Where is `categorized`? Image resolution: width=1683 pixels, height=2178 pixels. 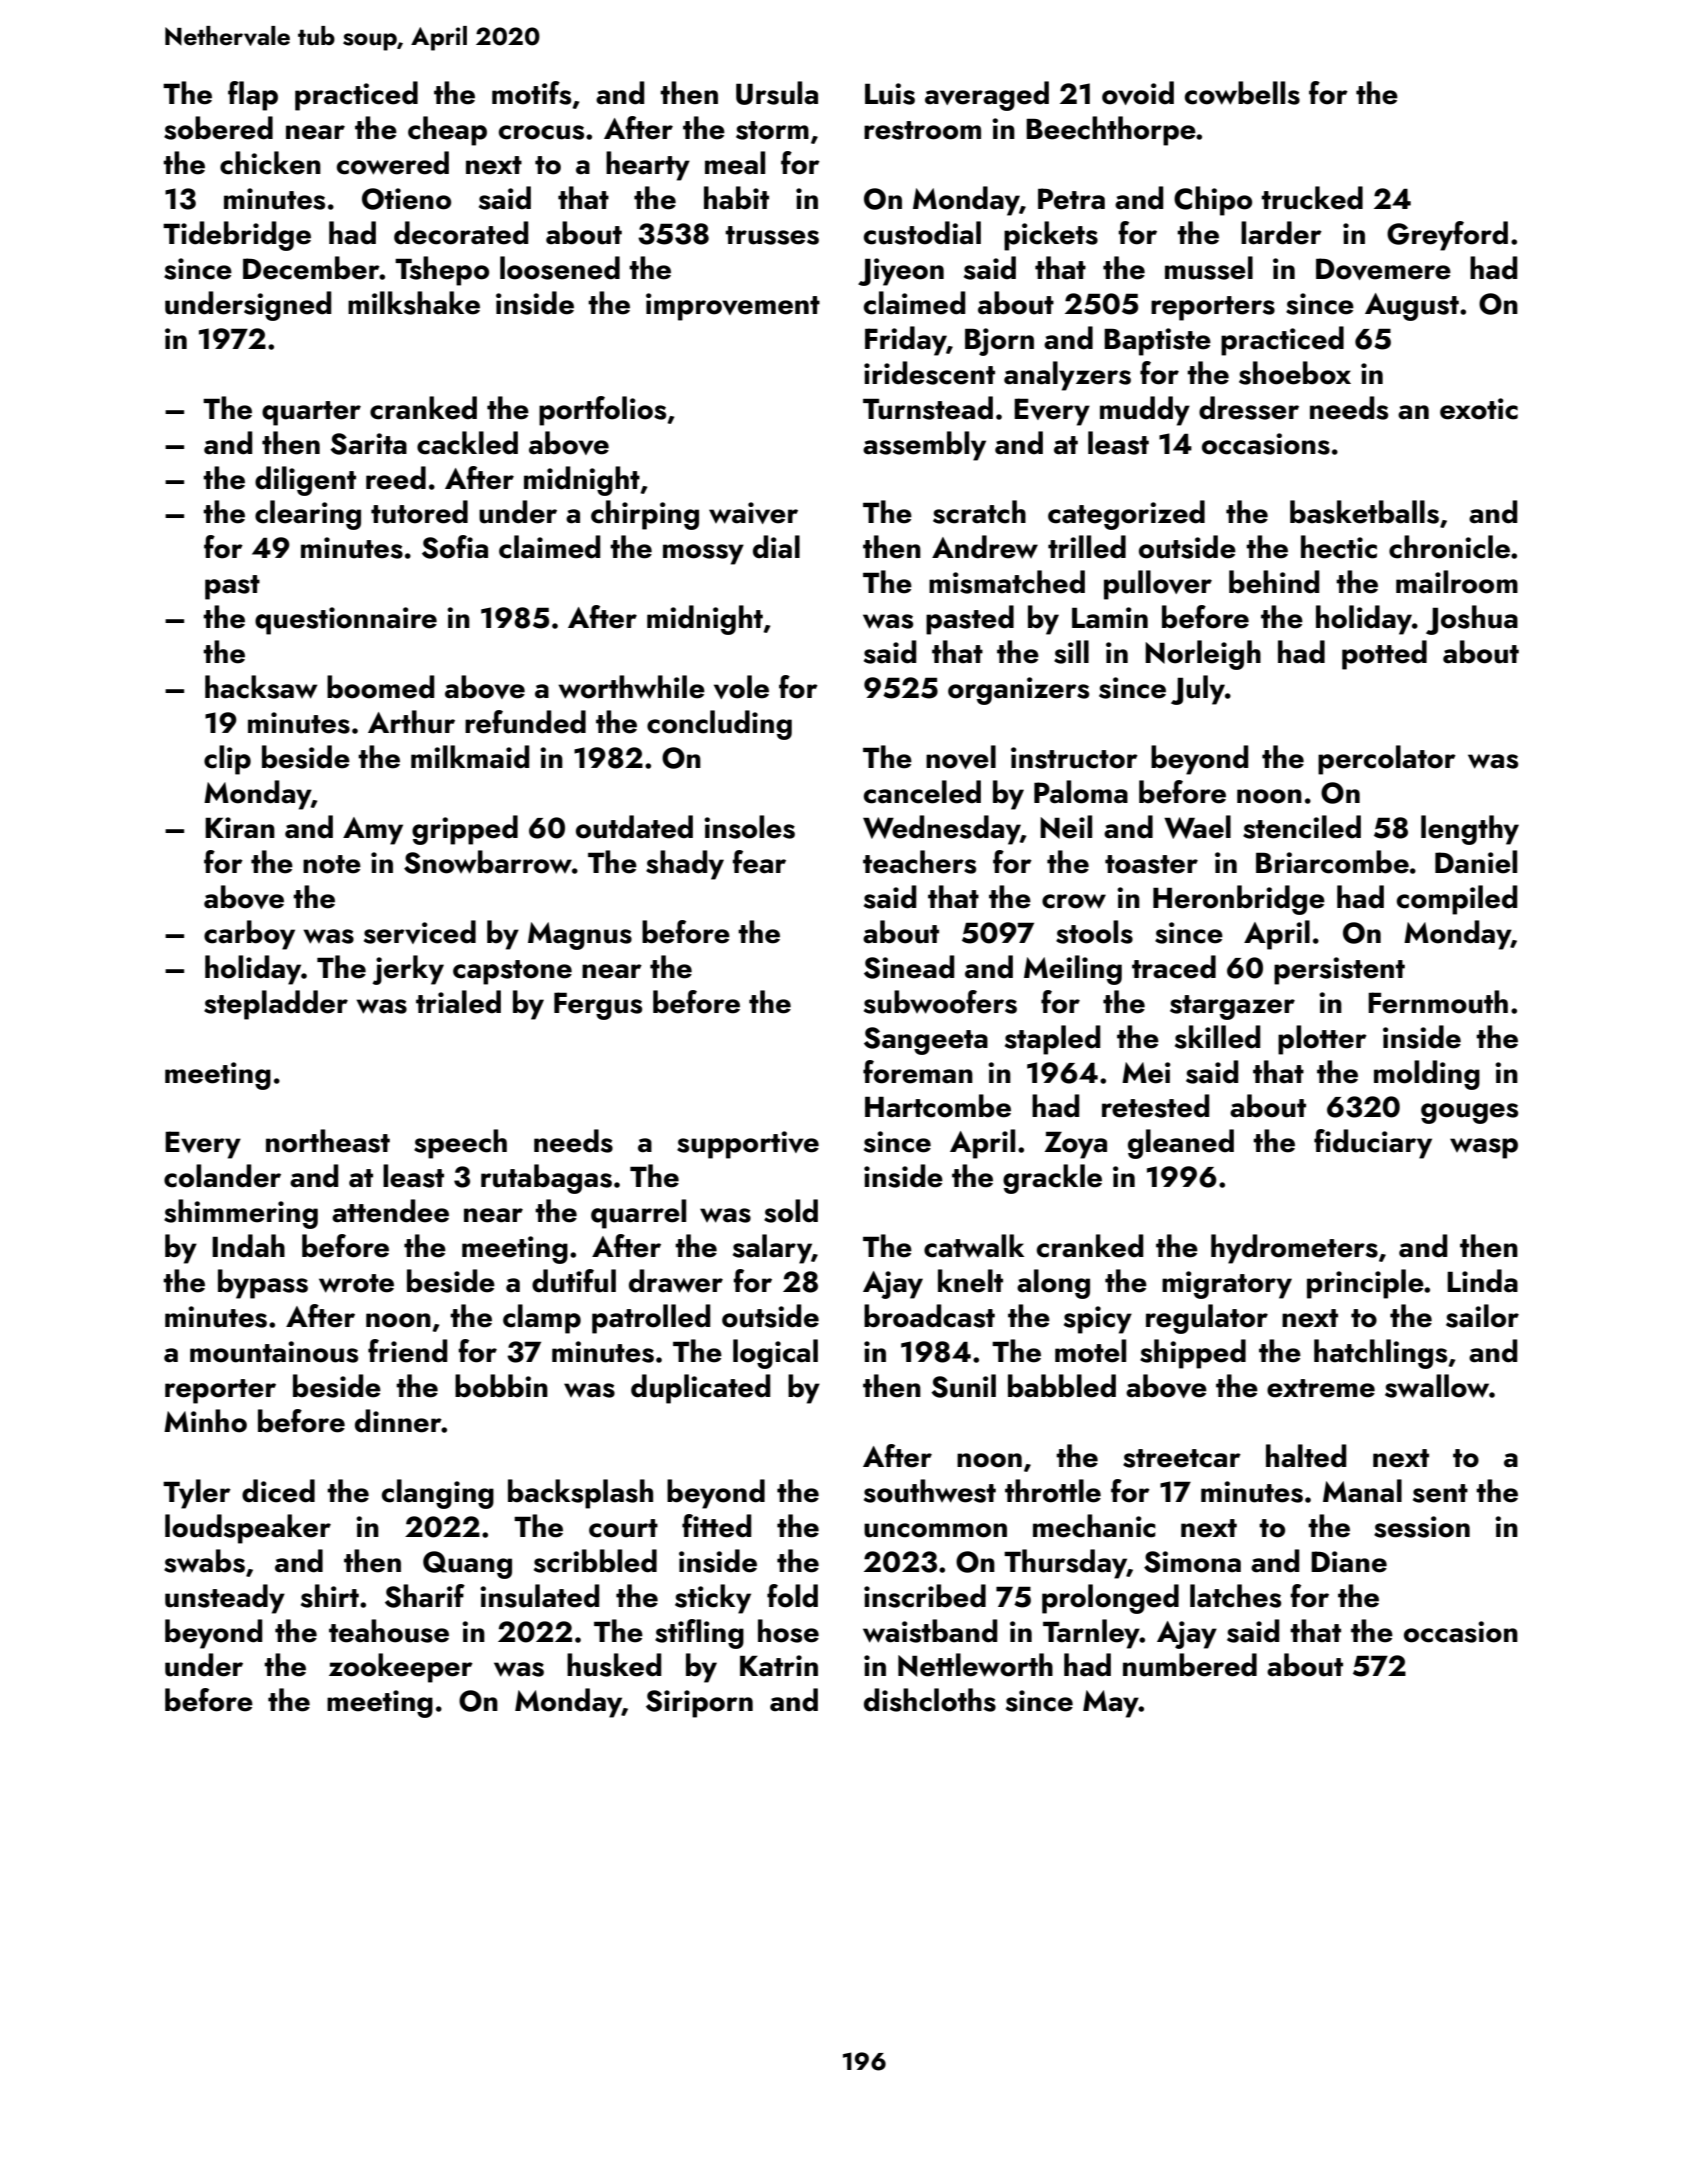 categorized is located at coordinates (1126, 515).
